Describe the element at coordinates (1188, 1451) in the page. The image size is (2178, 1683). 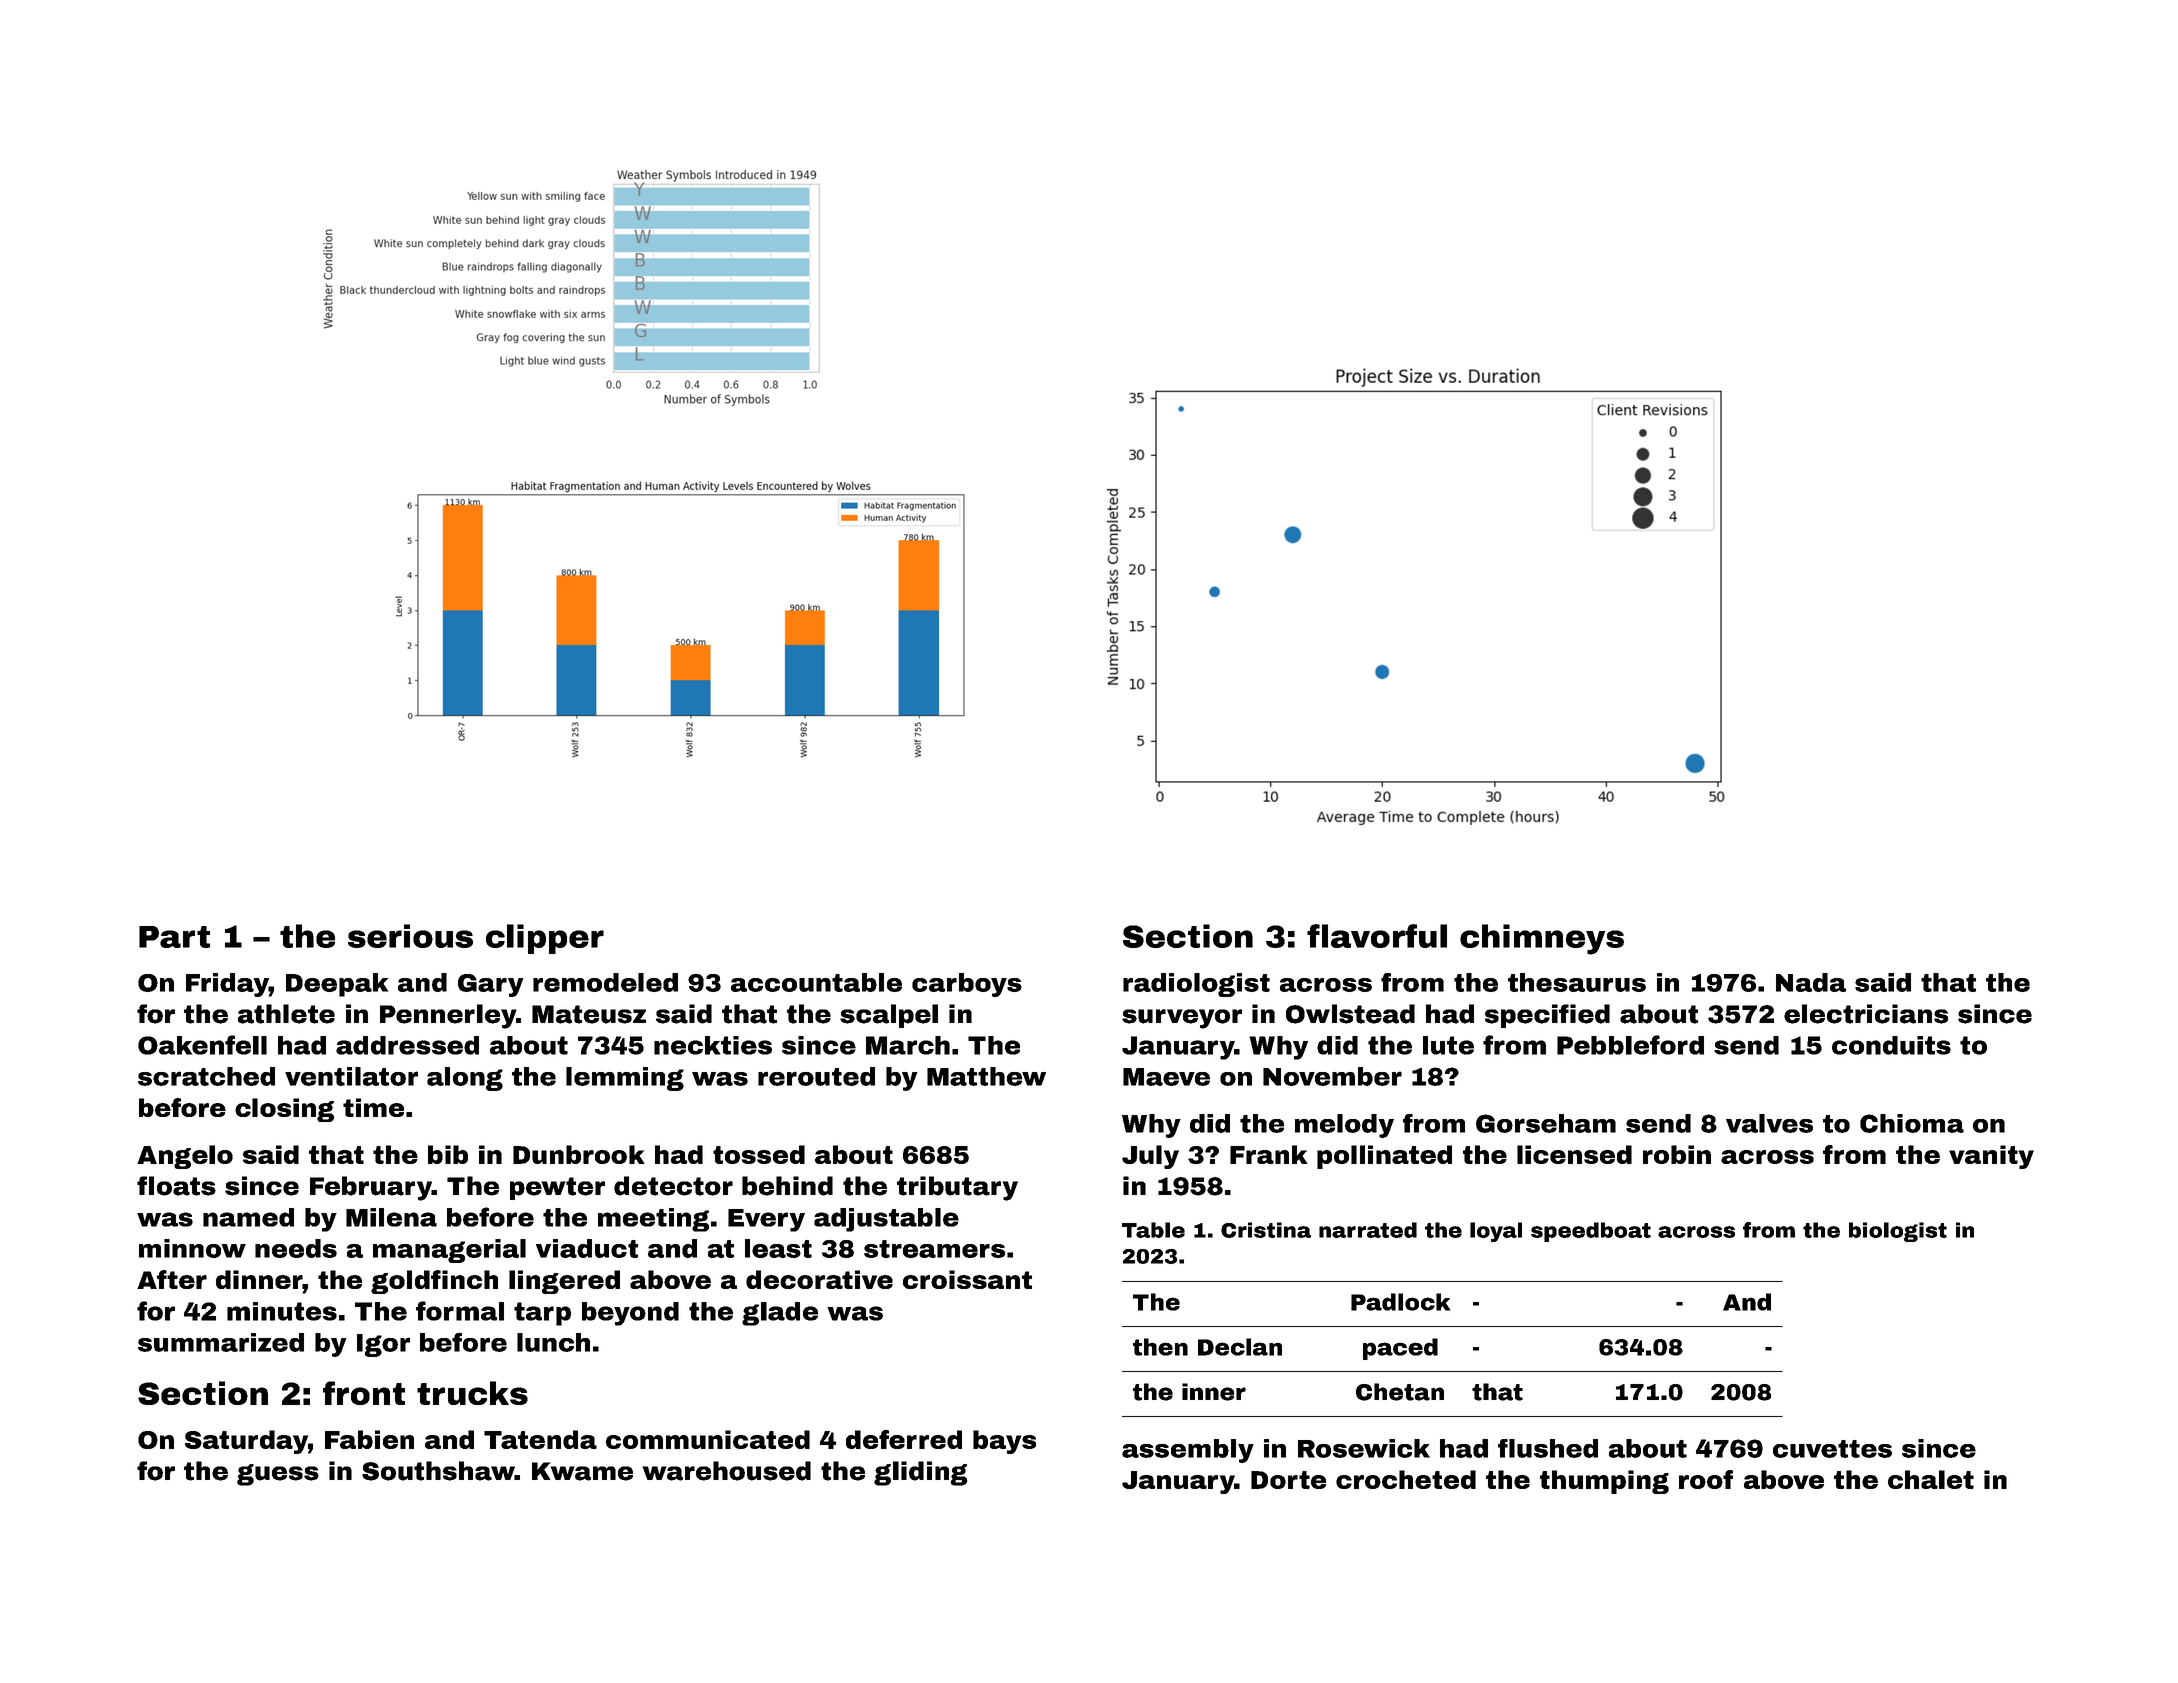
I see `assembly` at that location.
